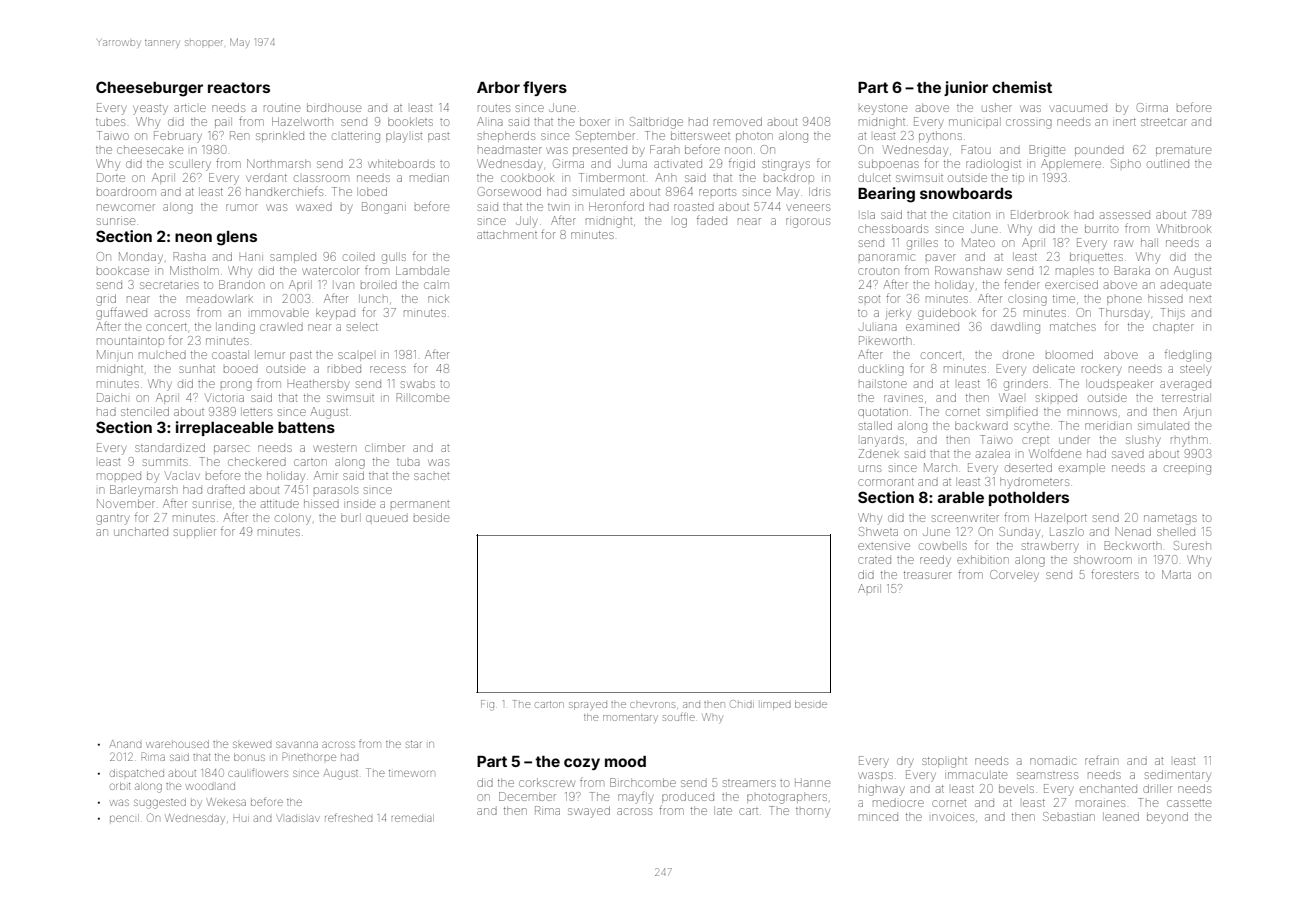 The image size is (1308, 924). What do you see at coordinates (545, 88) in the screenshot?
I see `flyers` at bounding box center [545, 88].
